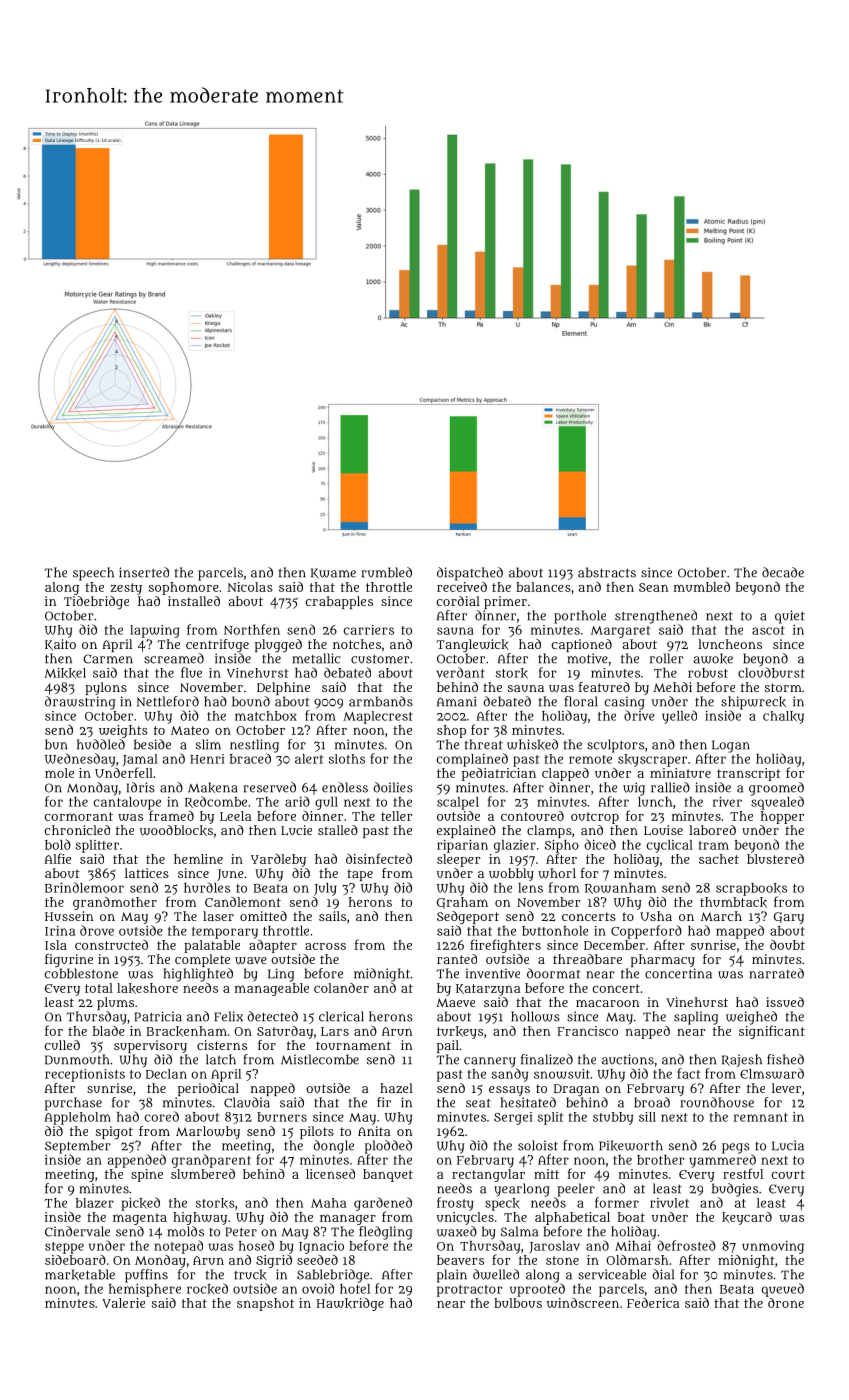 The height and width of the image is (1400, 849). I want to click on Pikeworth, so click(631, 1145).
